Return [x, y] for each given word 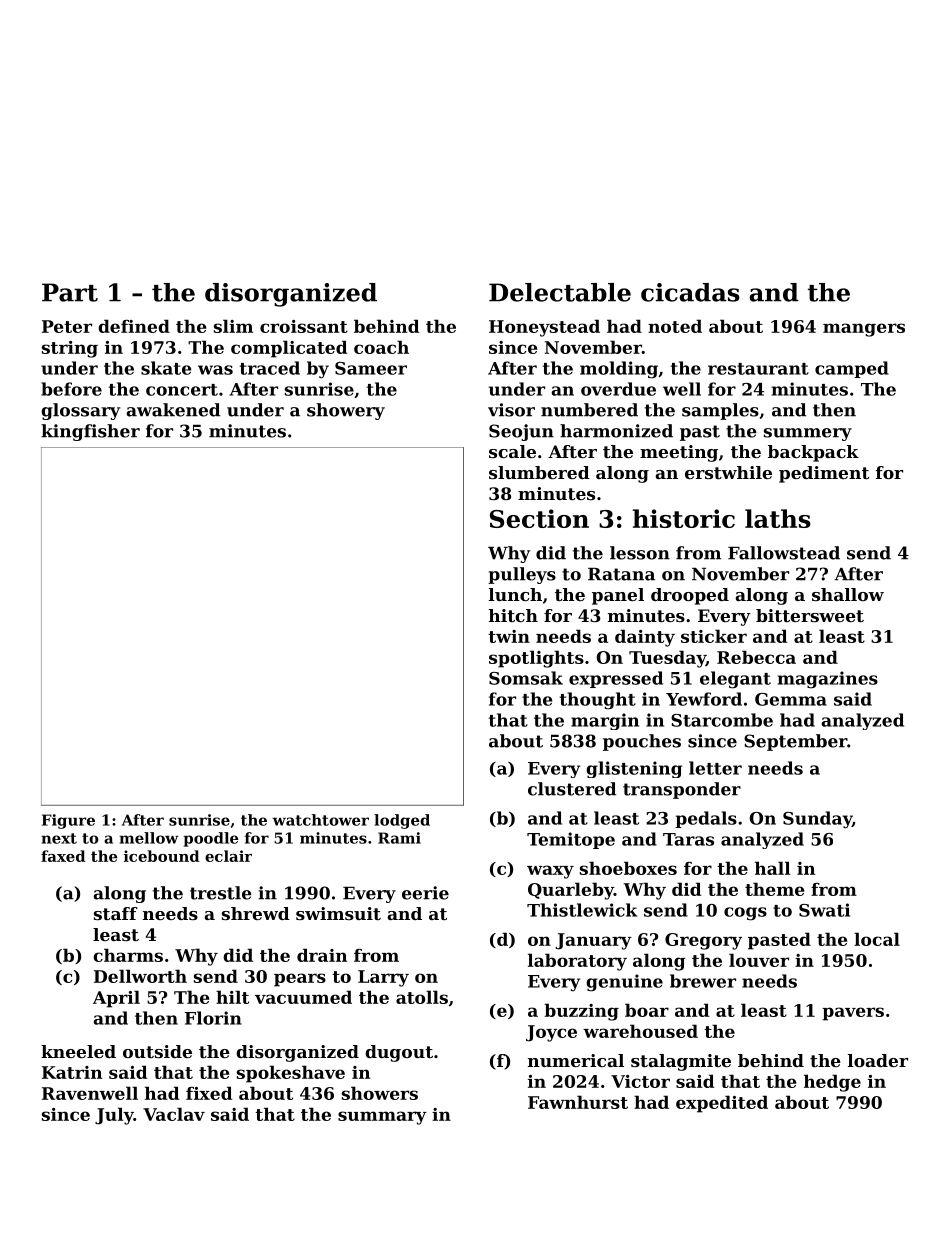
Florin [213, 1018]
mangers [864, 330]
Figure [68, 821]
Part [70, 292]
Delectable [560, 292]
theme [774, 889]
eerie [425, 893]
